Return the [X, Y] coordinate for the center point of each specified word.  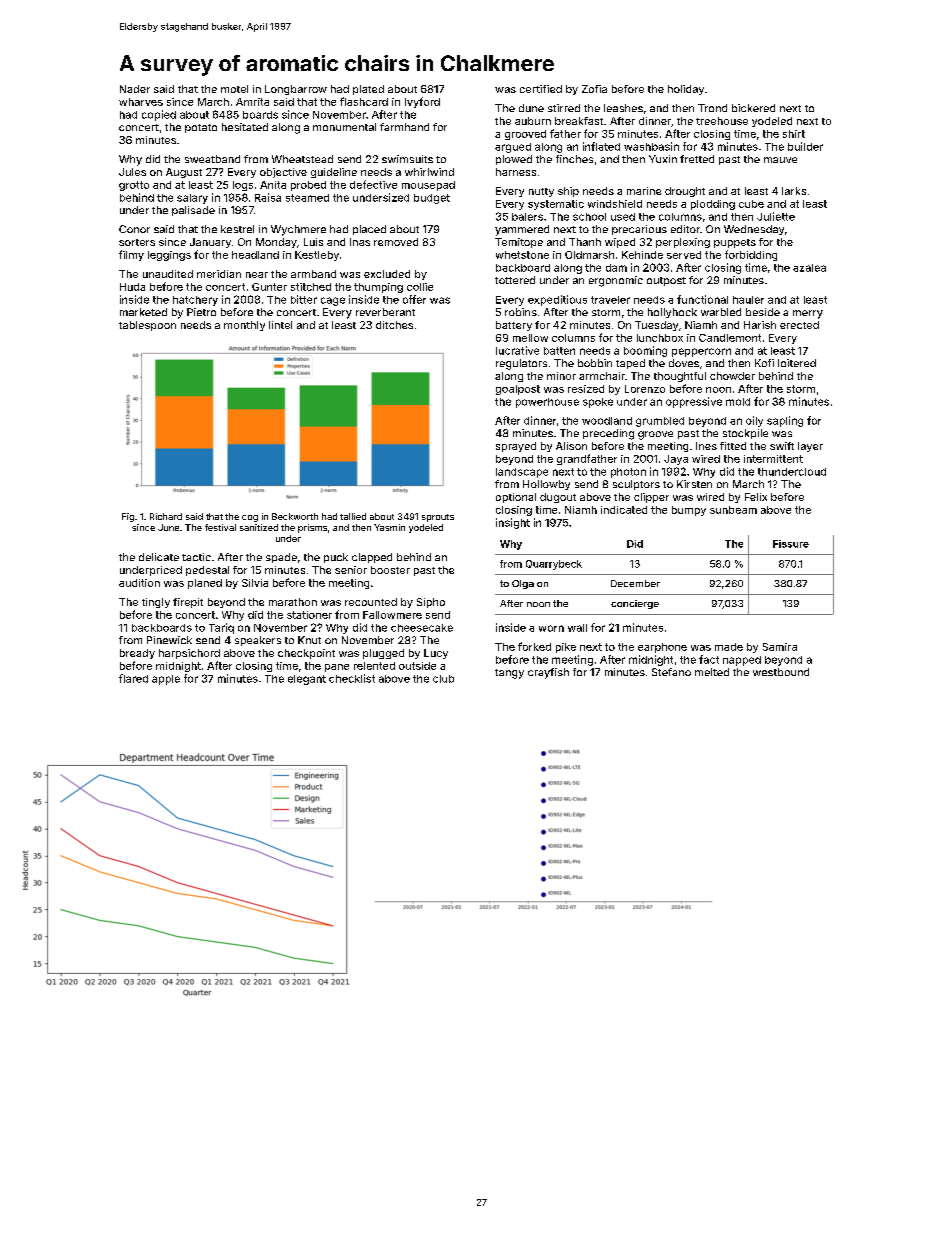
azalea [809, 268]
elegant [307, 680]
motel [234, 89]
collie [420, 287]
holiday [686, 90]
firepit [188, 603]
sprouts [438, 518]
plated [368, 90]
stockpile [745, 434]
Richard [166, 516]
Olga [523, 584]
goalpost [518, 390]
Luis [313, 242]
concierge [635, 604]
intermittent [773, 459]
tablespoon [147, 326]
